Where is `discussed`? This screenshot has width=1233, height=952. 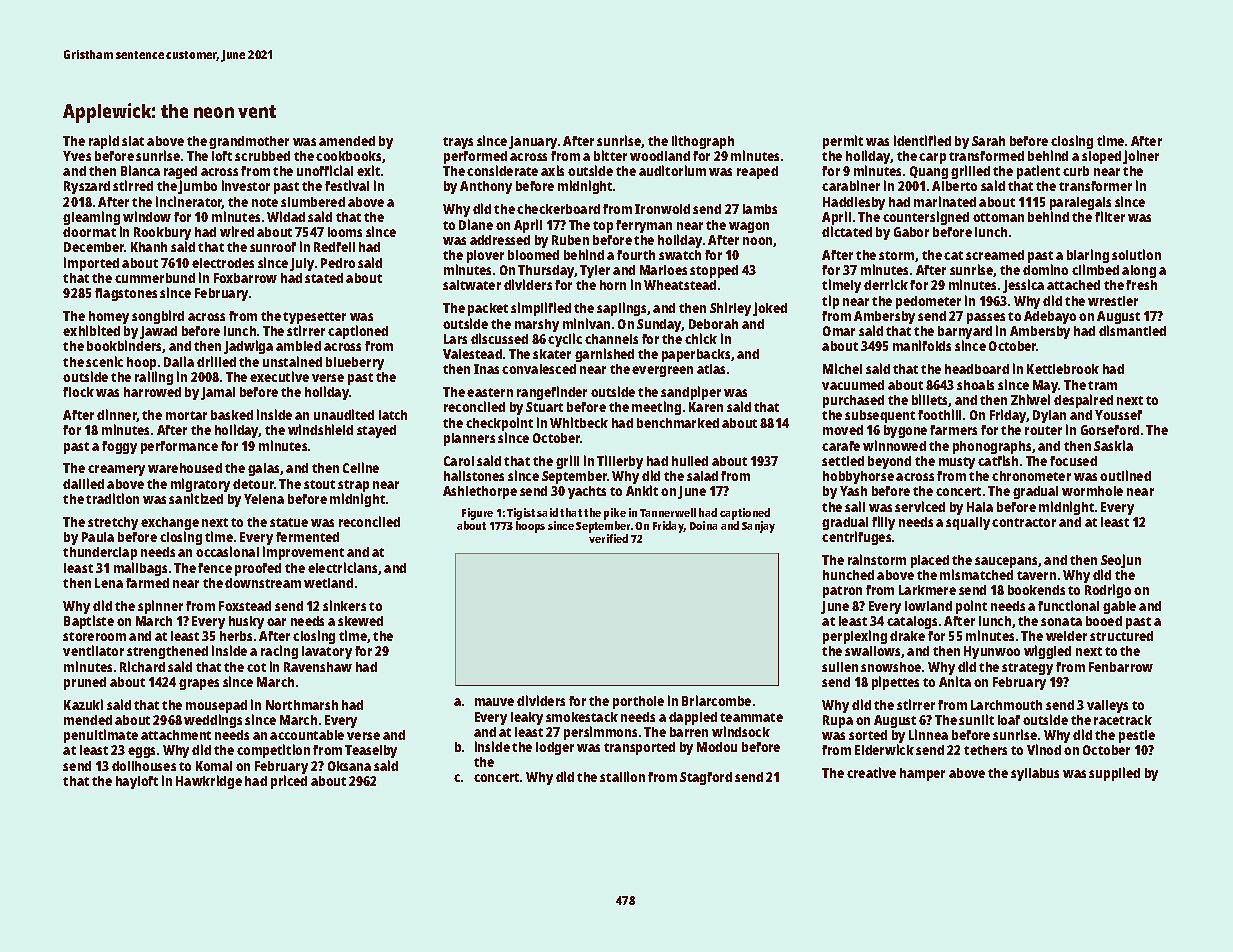
discussed is located at coordinates (499, 338).
